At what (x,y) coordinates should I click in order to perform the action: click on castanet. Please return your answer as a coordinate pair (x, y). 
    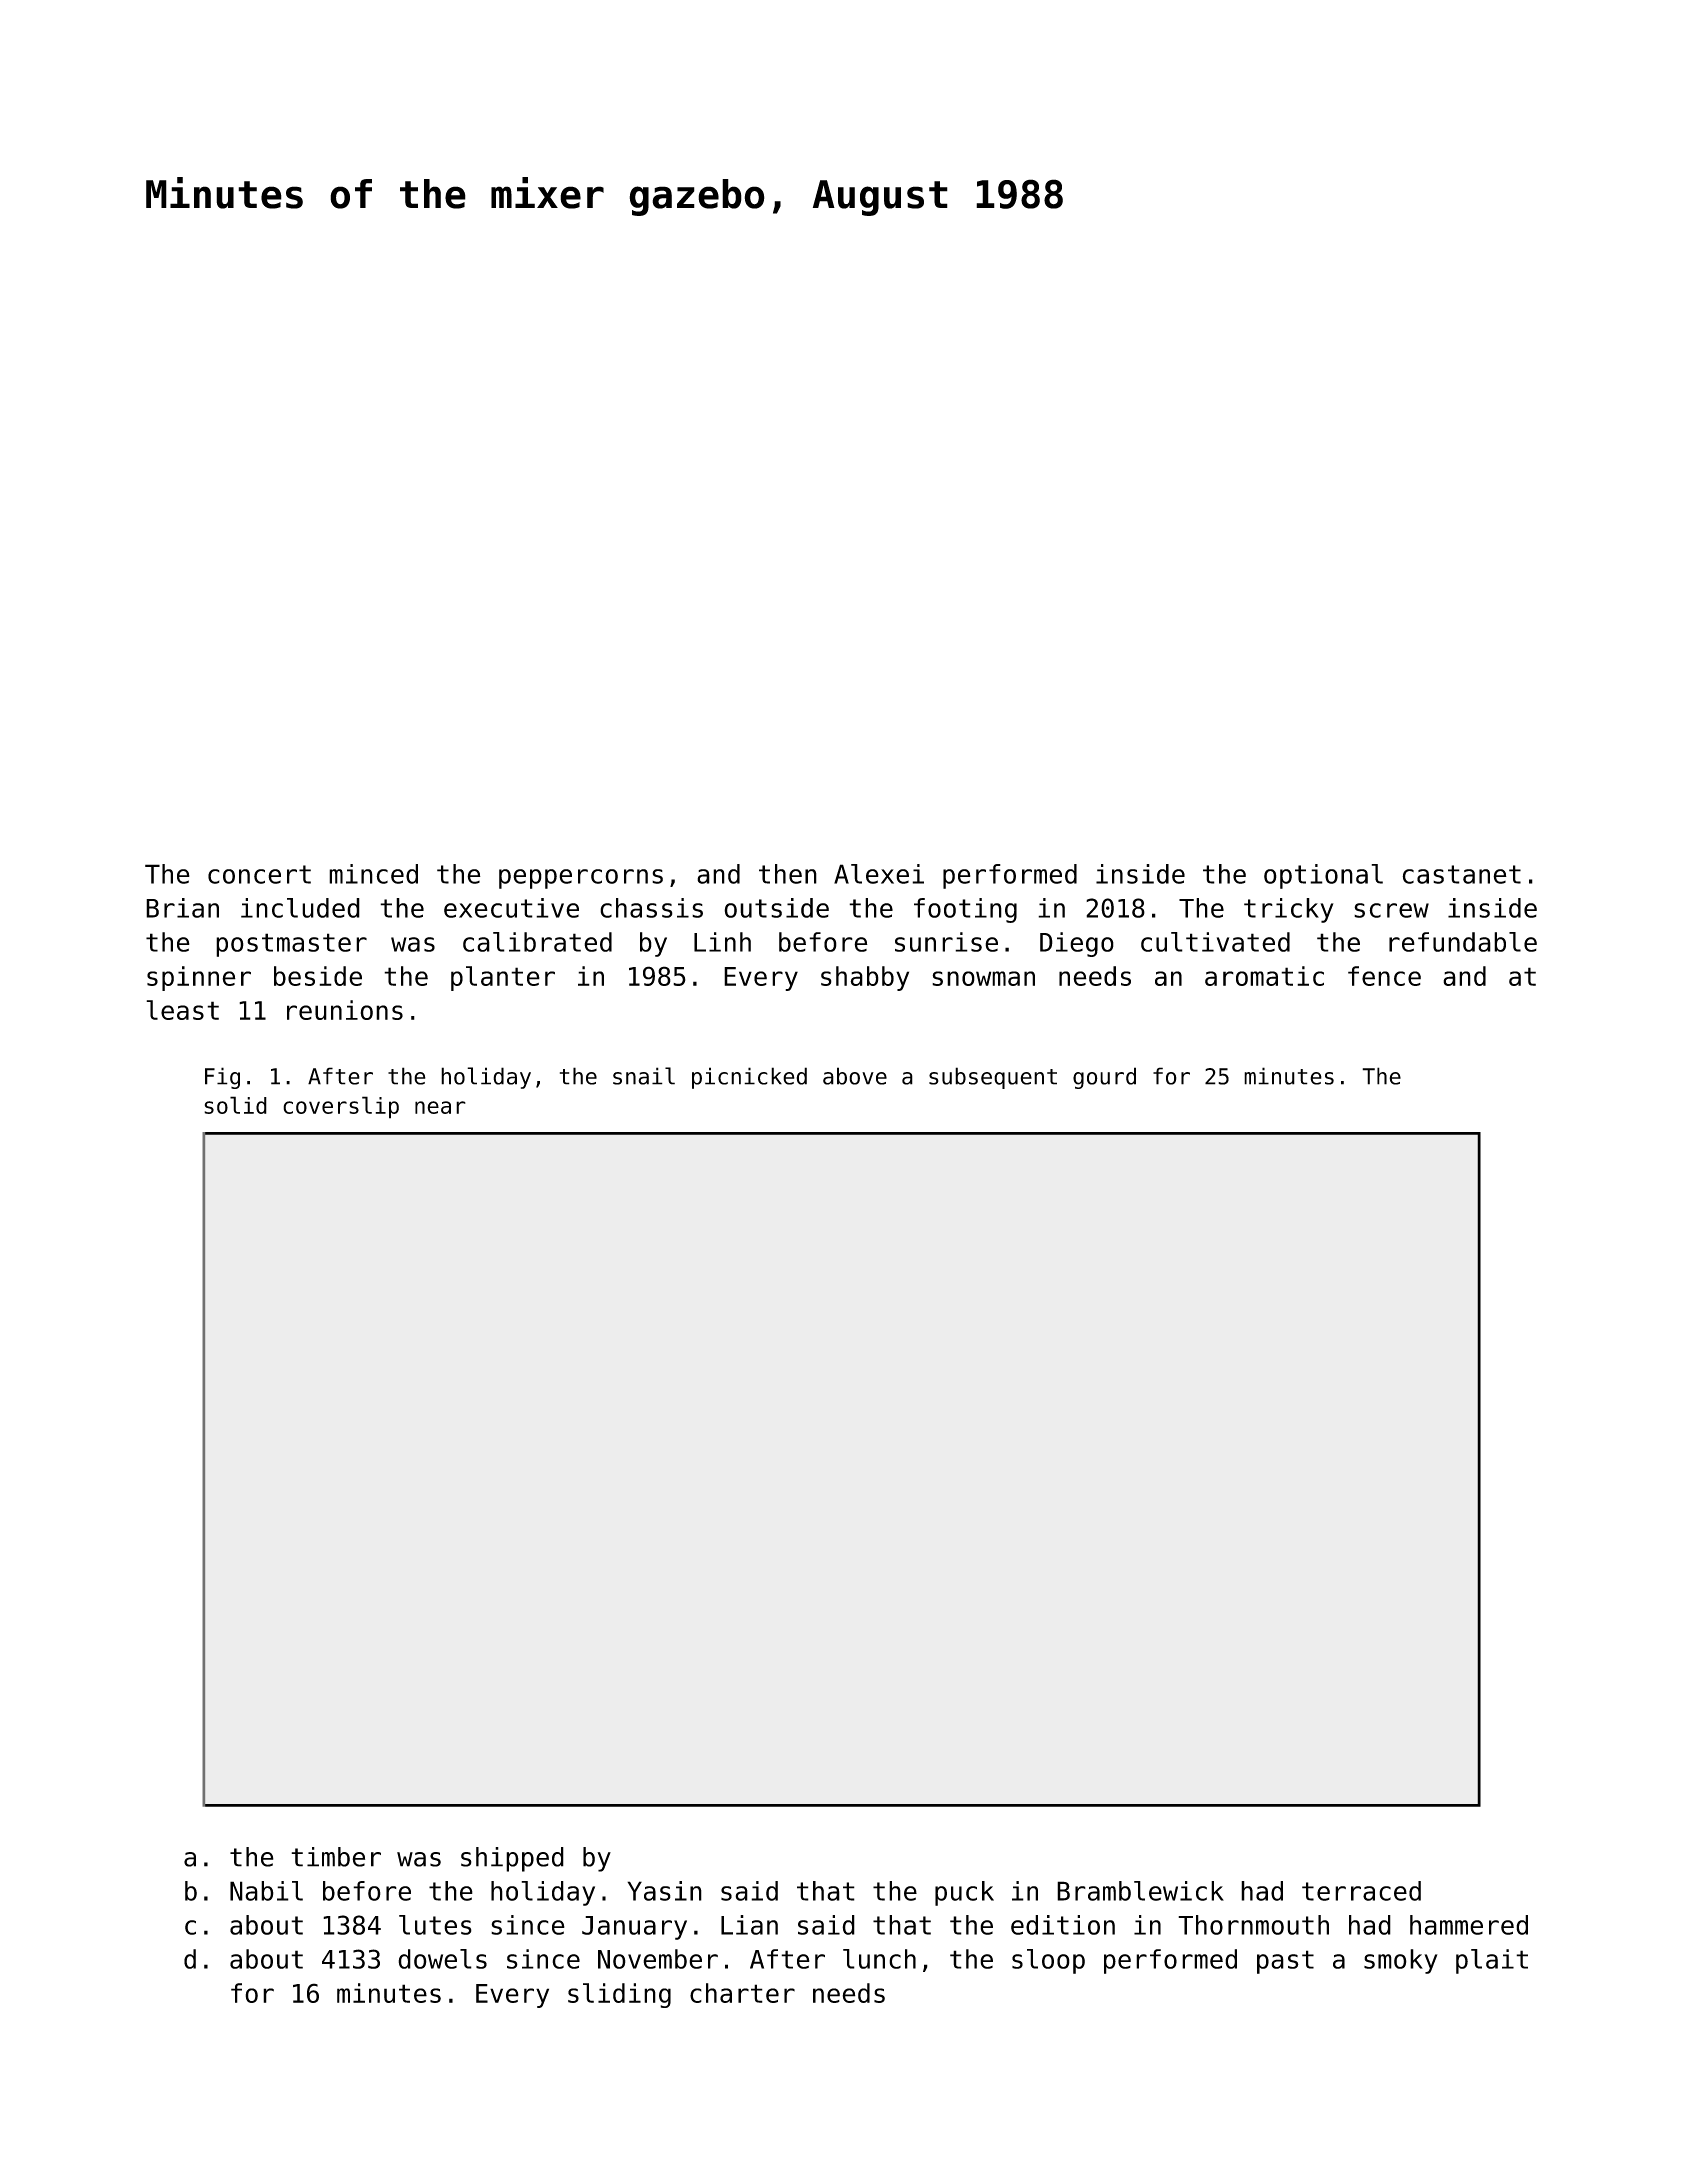
    Looking at the image, I should click on (1461, 874).
